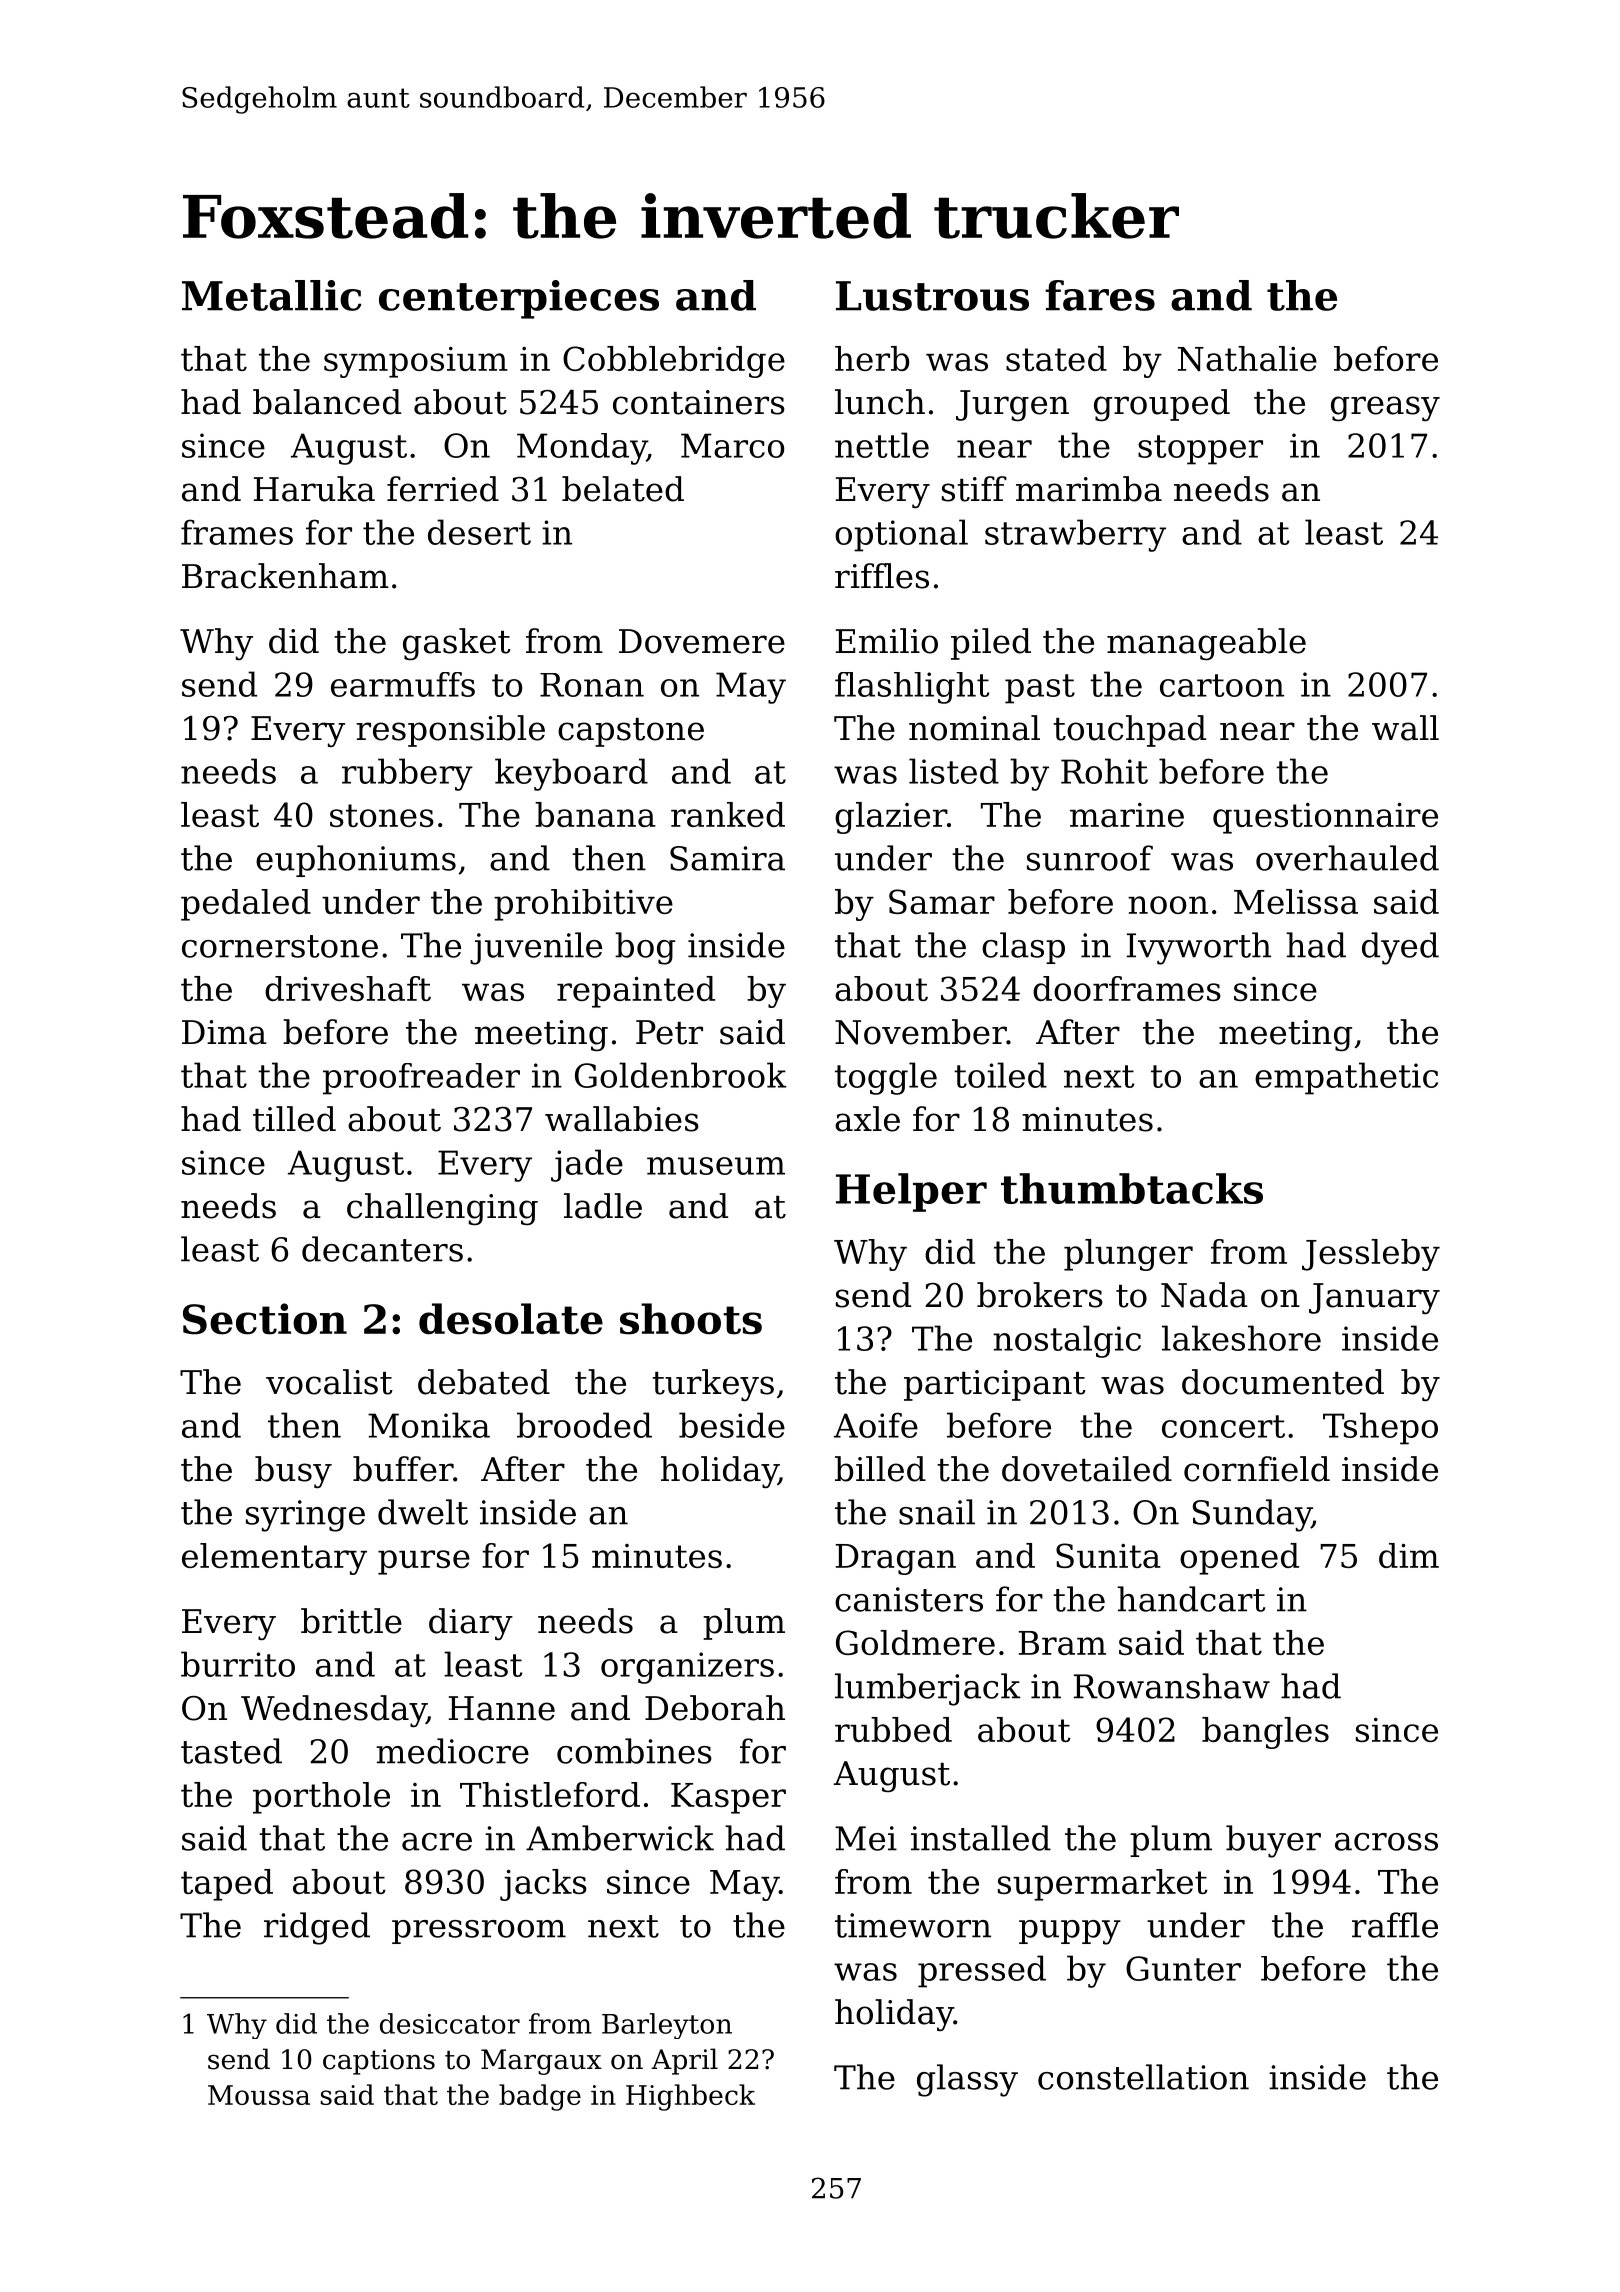 This document has width=1620, height=2292. Describe the element at coordinates (584, 1425) in the document. I see `brooded` at that location.
